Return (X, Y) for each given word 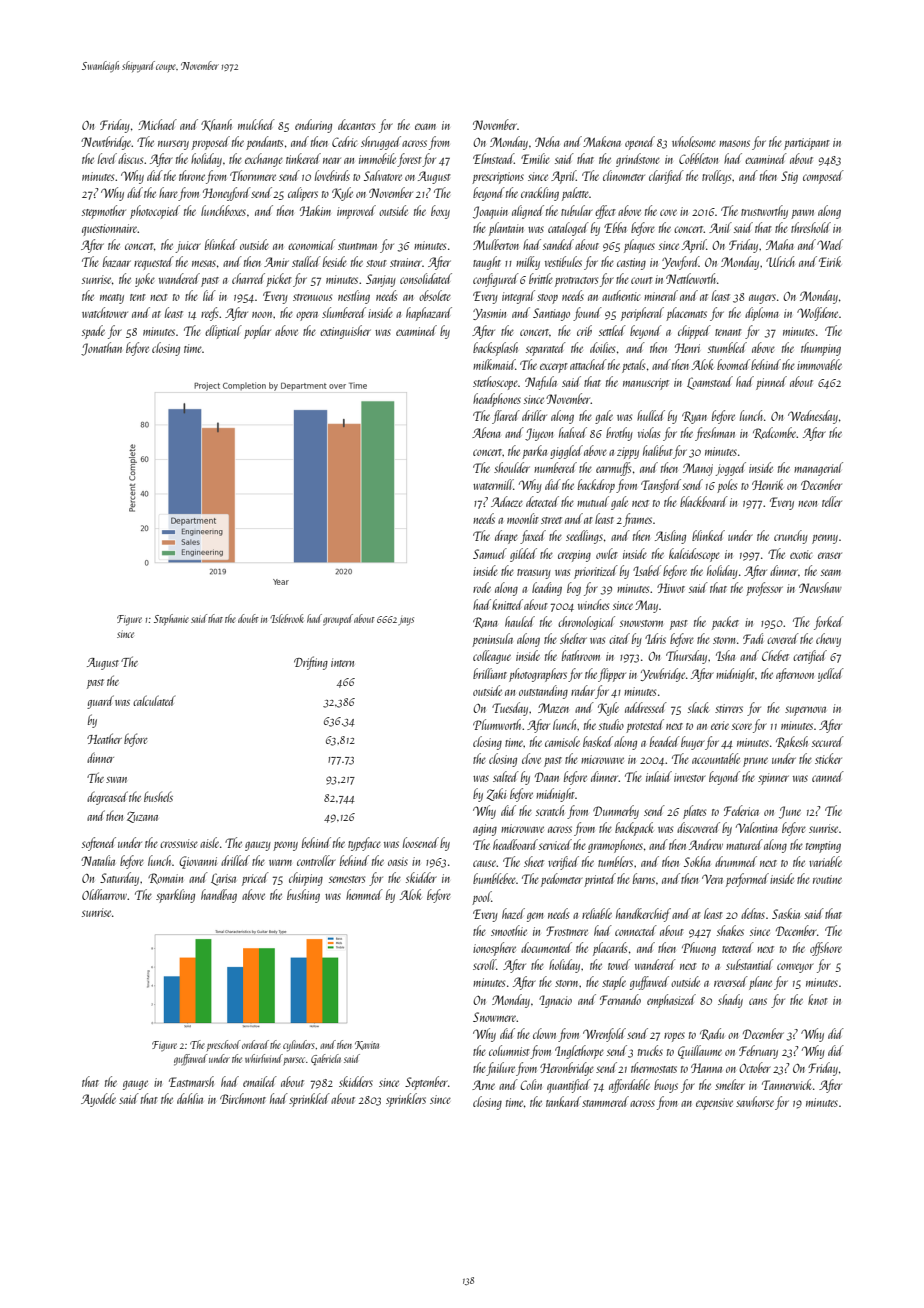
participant (807, 144)
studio (611, 724)
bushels (158, 796)
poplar (257, 332)
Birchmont (243, 1098)
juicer (188, 247)
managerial (818, 469)
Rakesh (792, 742)
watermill (493, 484)
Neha (547, 141)
